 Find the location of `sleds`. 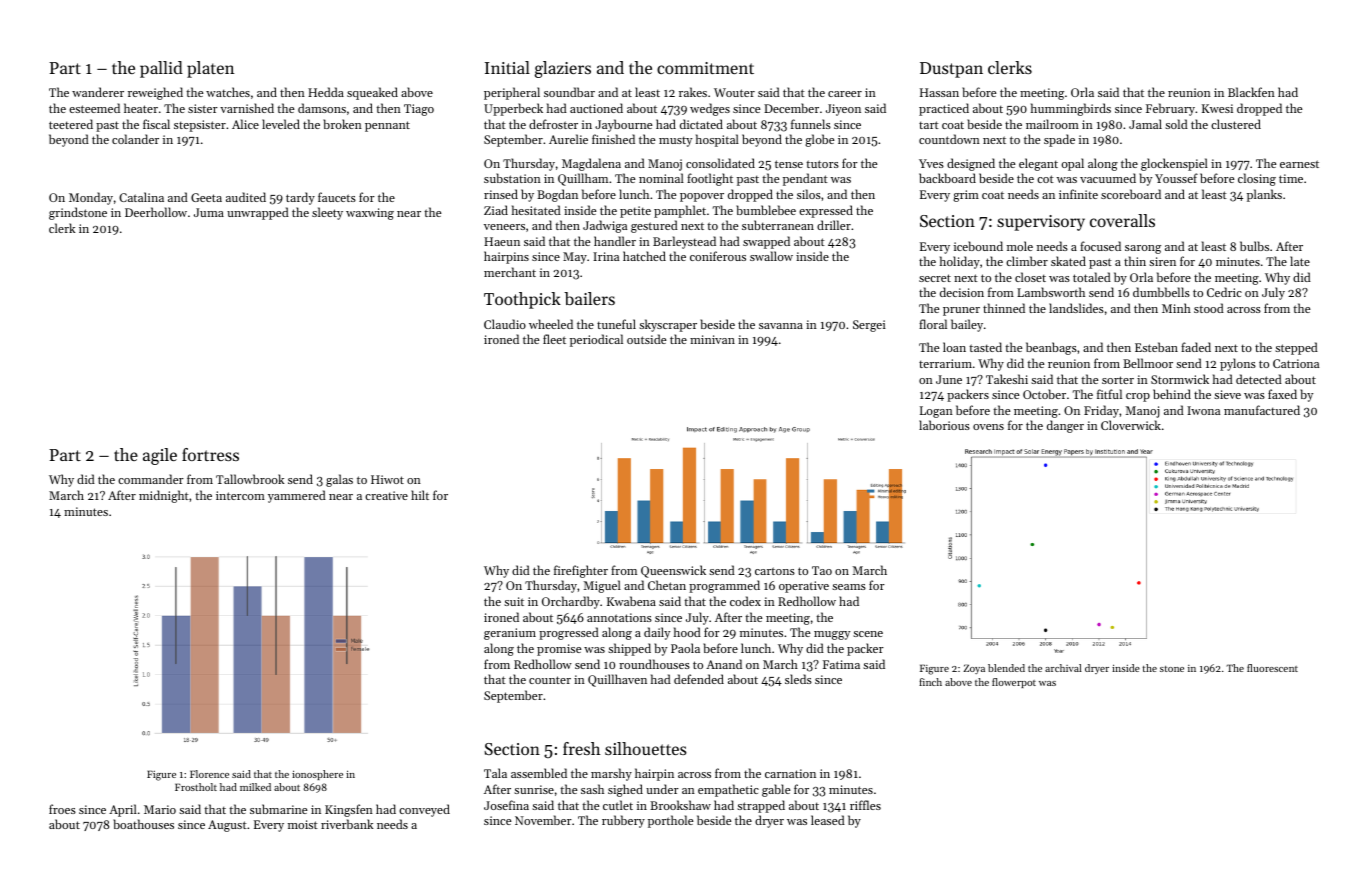

sleds is located at coordinates (798, 679).
